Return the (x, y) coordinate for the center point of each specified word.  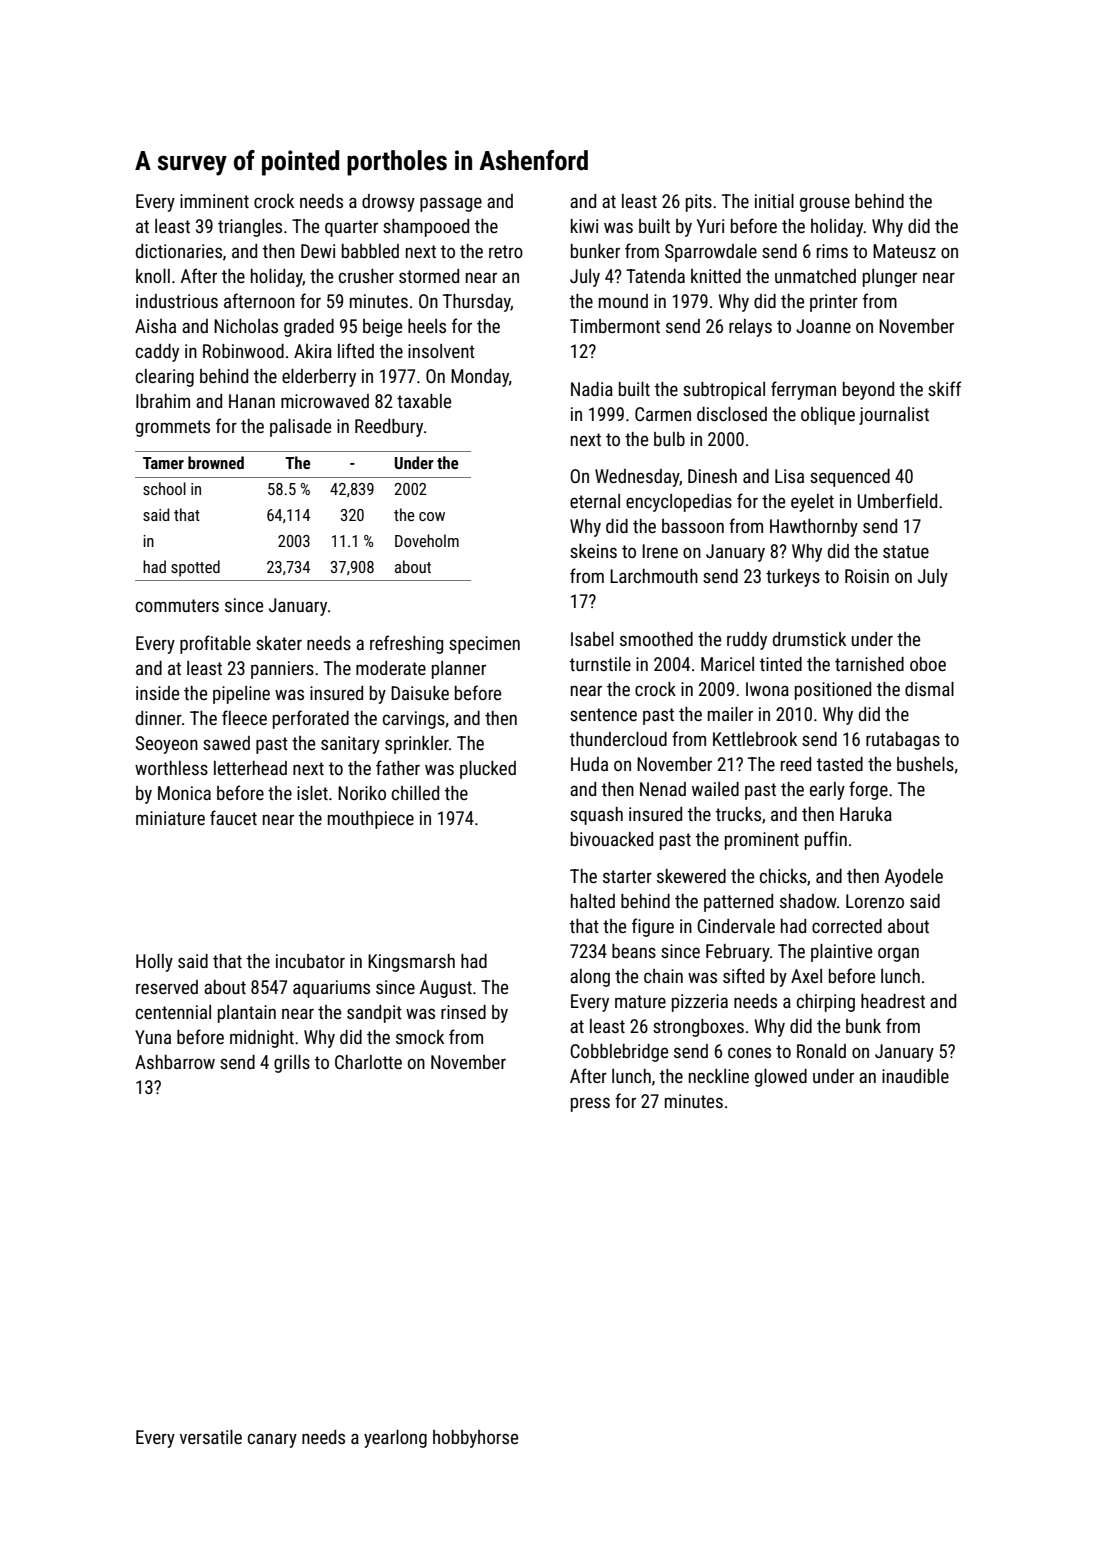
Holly (154, 963)
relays (750, 328)
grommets (173, 428)
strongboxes (698, 1028)
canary (272, 1440)
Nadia (592, 389)
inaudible (915, 1076)
